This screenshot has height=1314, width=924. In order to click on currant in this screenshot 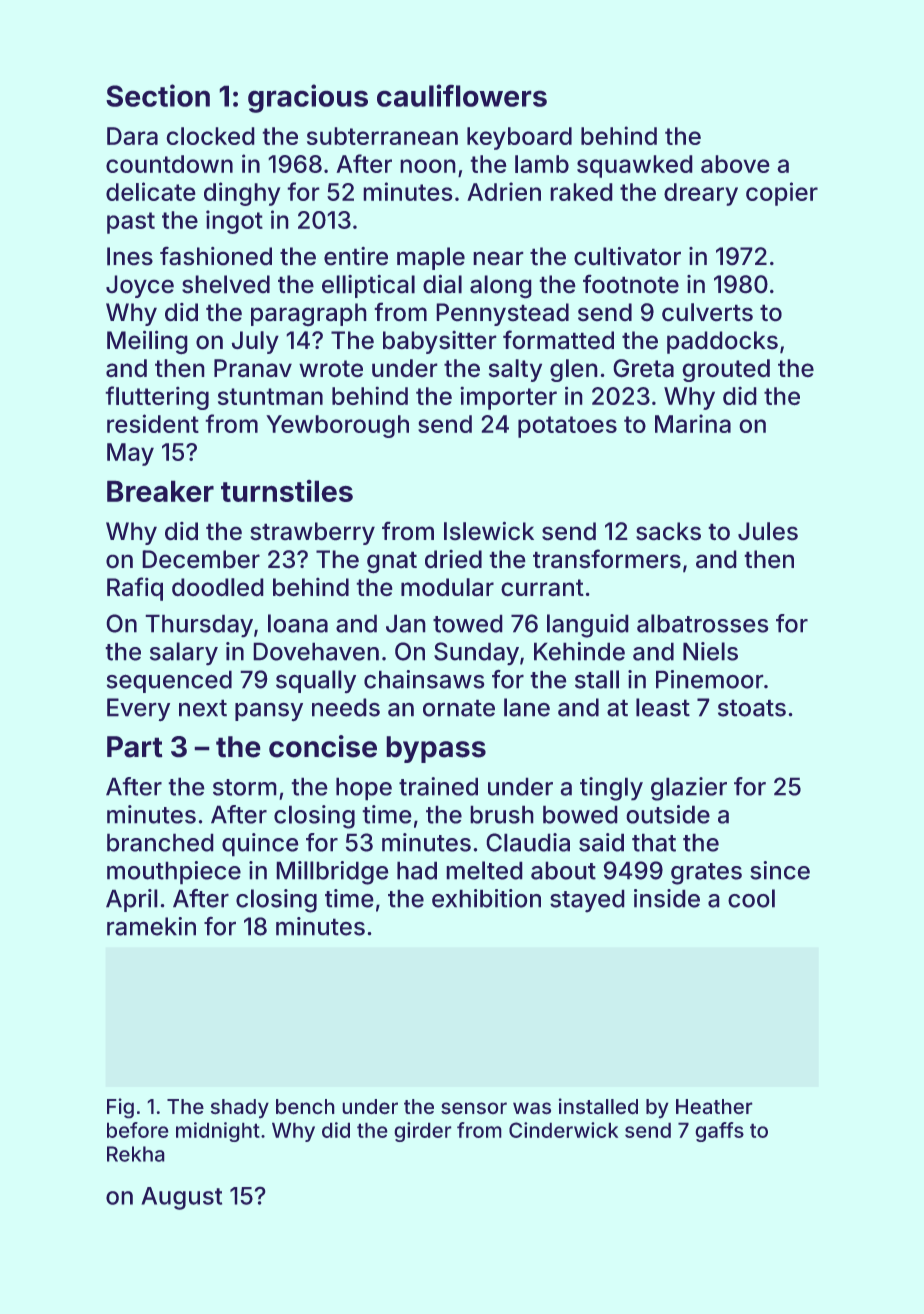, I will do `click(542, 587)`.
